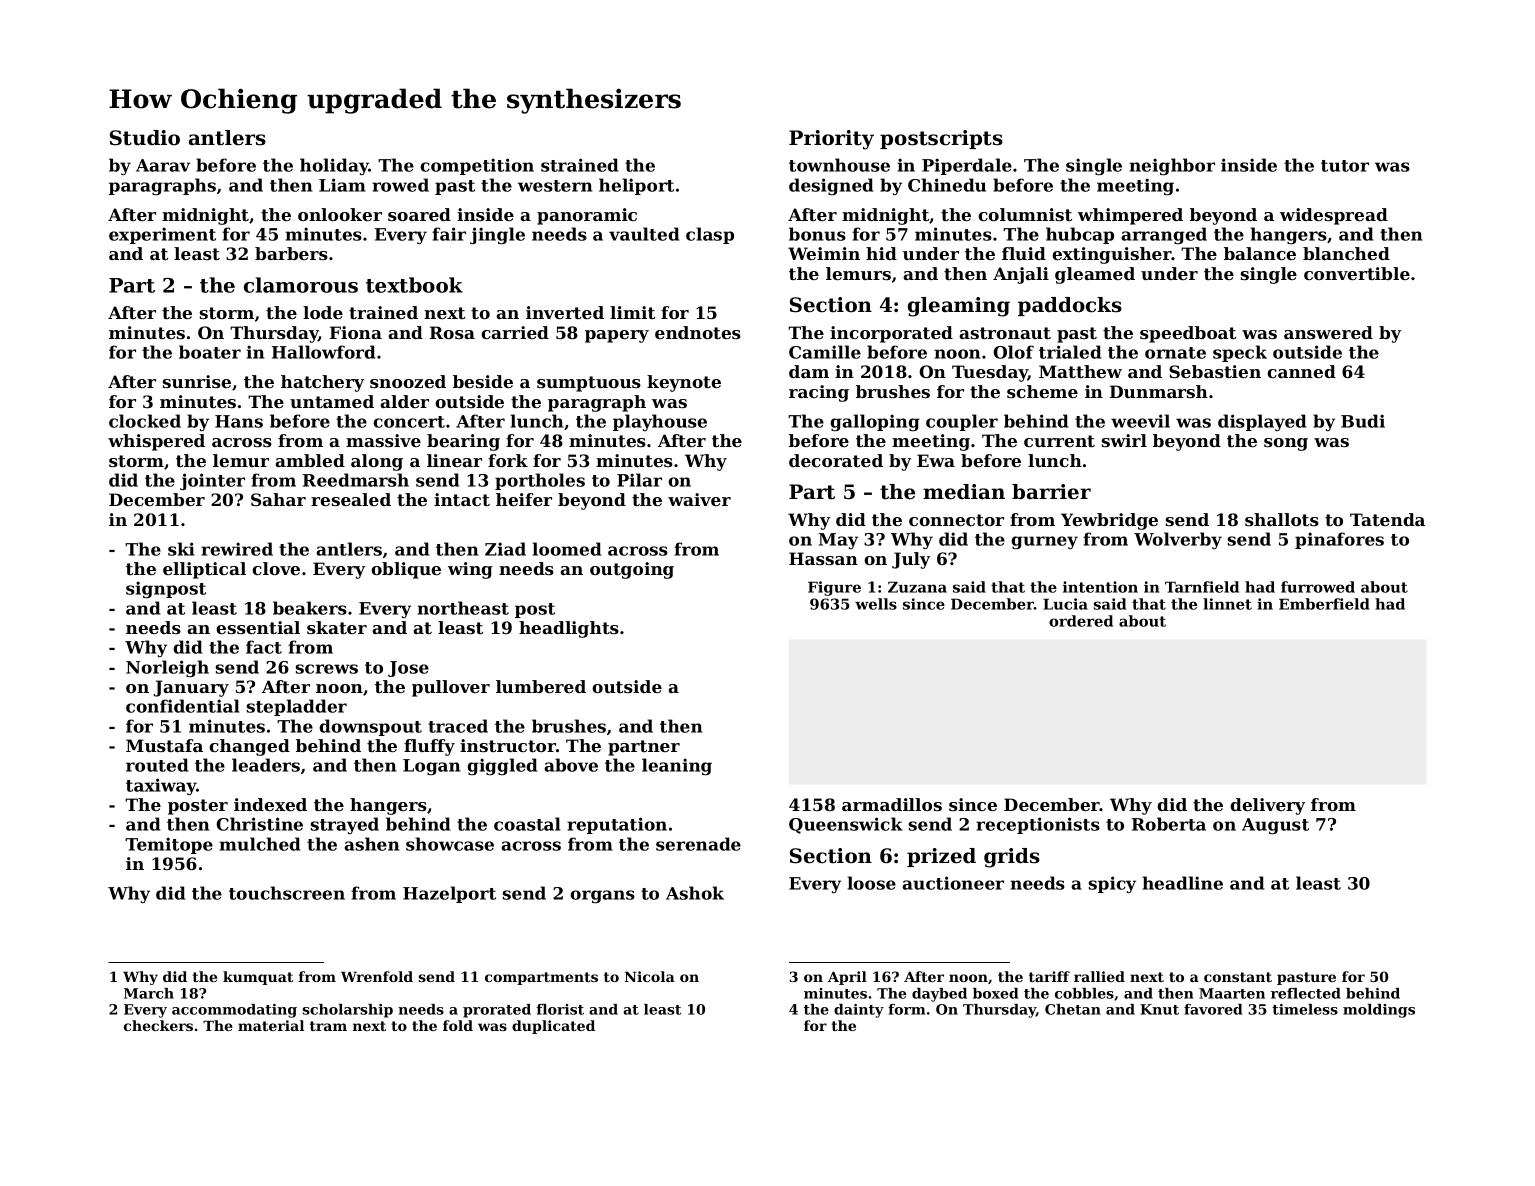 Image resolution: width=1535 pixels, height=1186 pixels. I want to click on Hazelport, so click(449, 894).
